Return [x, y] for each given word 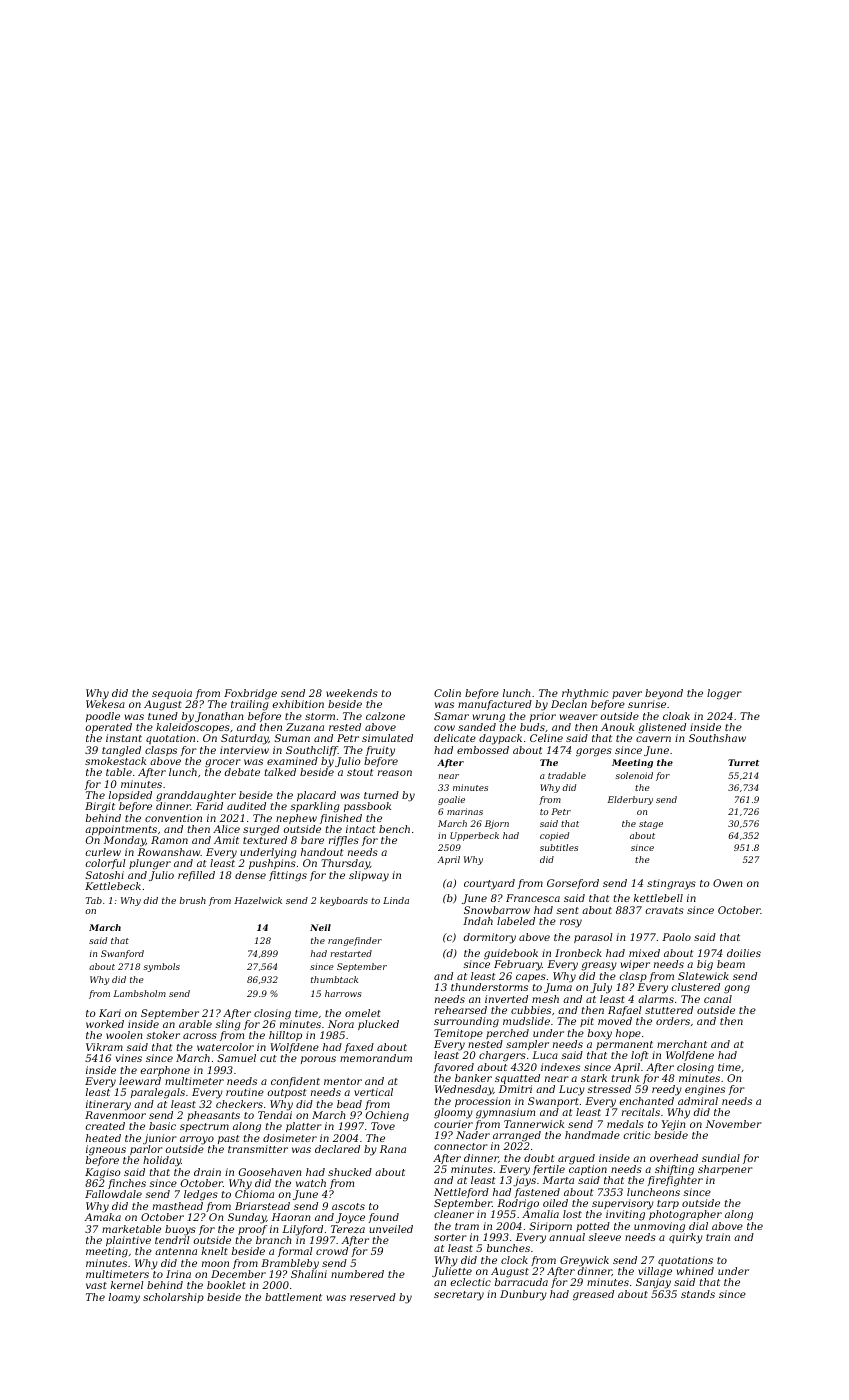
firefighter [675, 1181]
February [518, 965]
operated [109, 728]
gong [737, 989]
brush [193, 900]
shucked [350, 1172]
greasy [599, 966]
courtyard [489, 884]
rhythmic [585, 694]
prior [543, 717]
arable [195, 1024]
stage [651, 825]
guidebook [511, 954]
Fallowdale [113, 1194]
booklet [226, 1285]
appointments [121, 830]
